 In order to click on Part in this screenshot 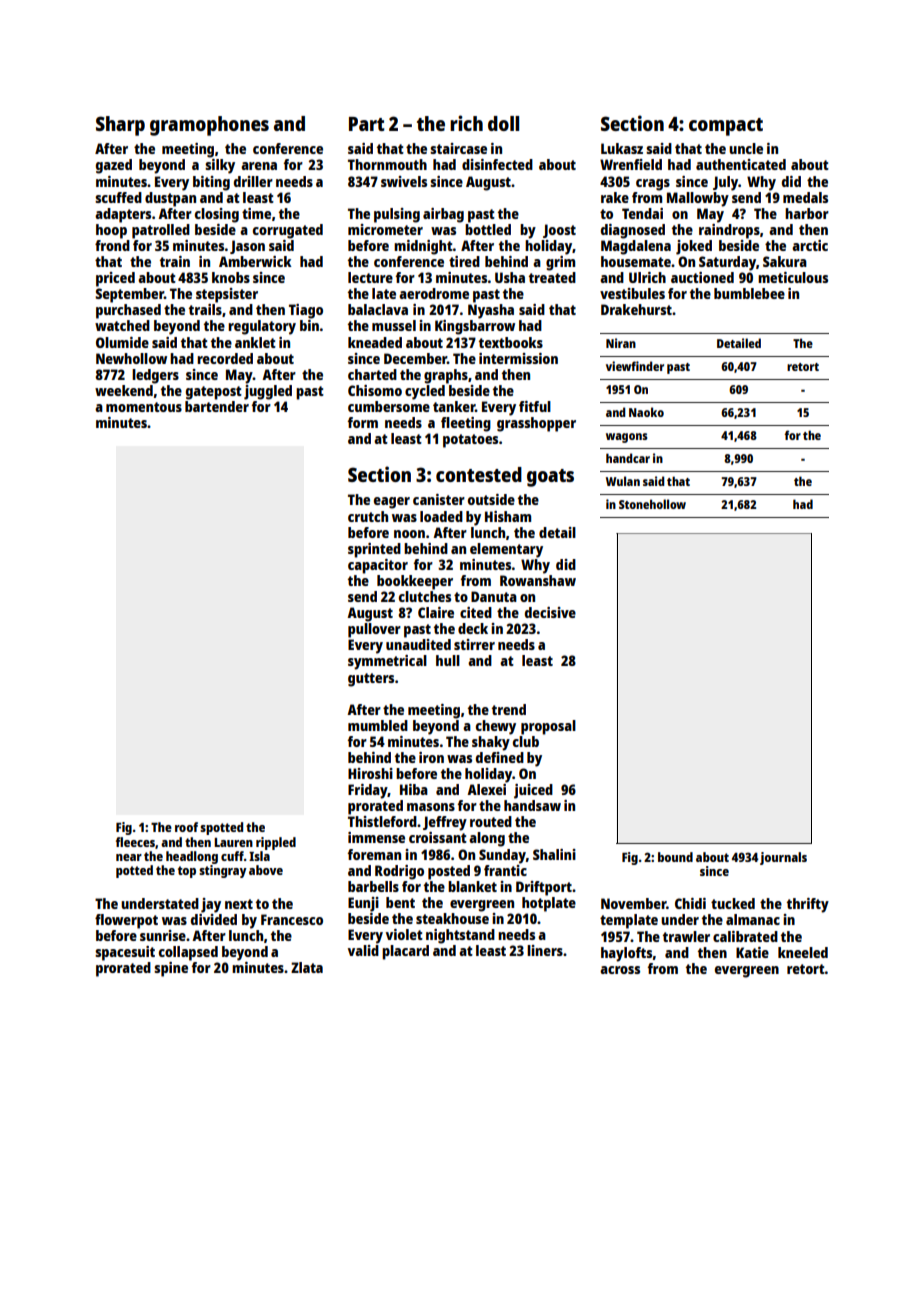, I will do `click(366, 124)`.
